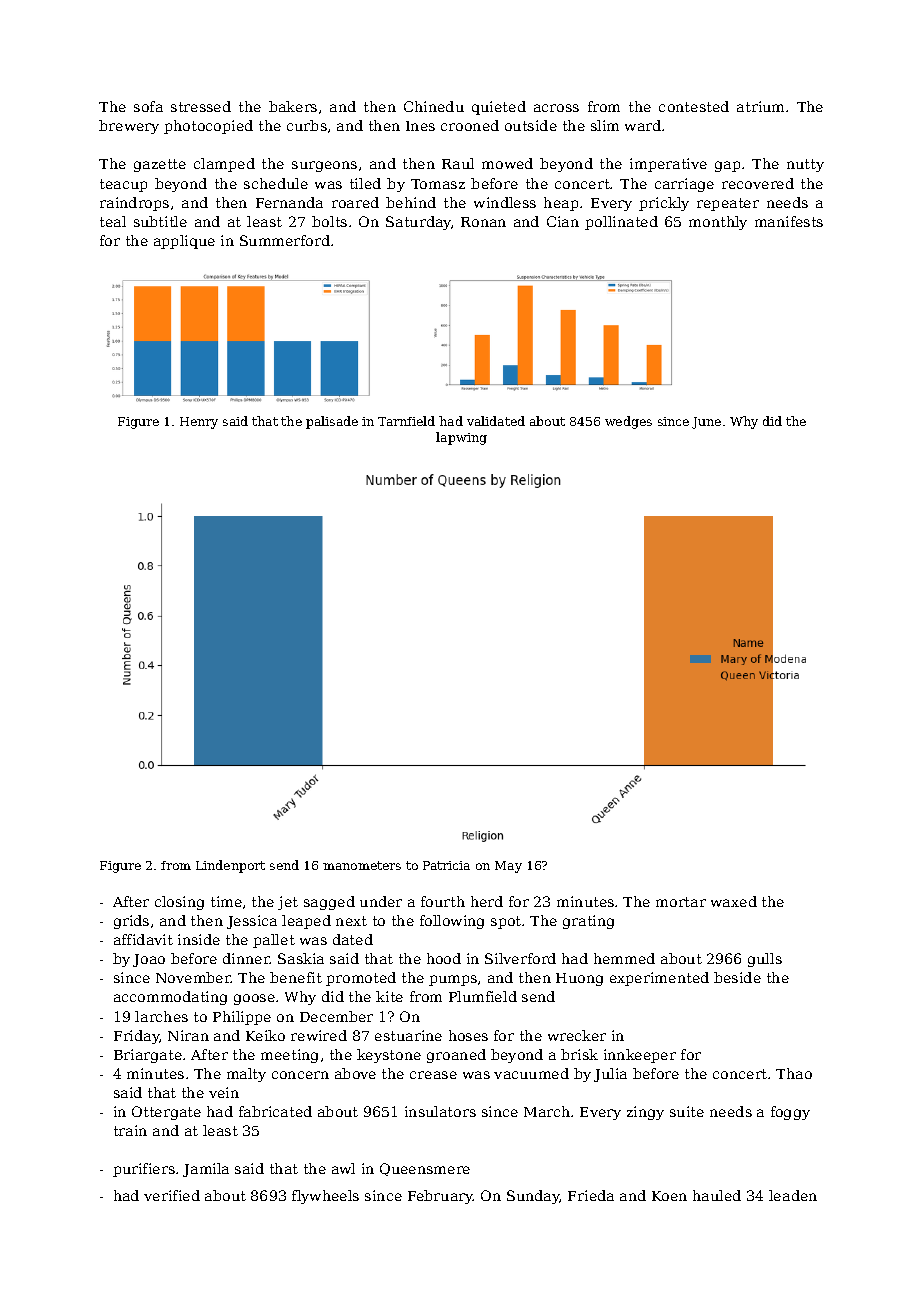 The width and height of the image is (924, 1308). What do you see at coordinates (681, 902) in the image?
I see `mortar` at bounding box center [681, 902].
